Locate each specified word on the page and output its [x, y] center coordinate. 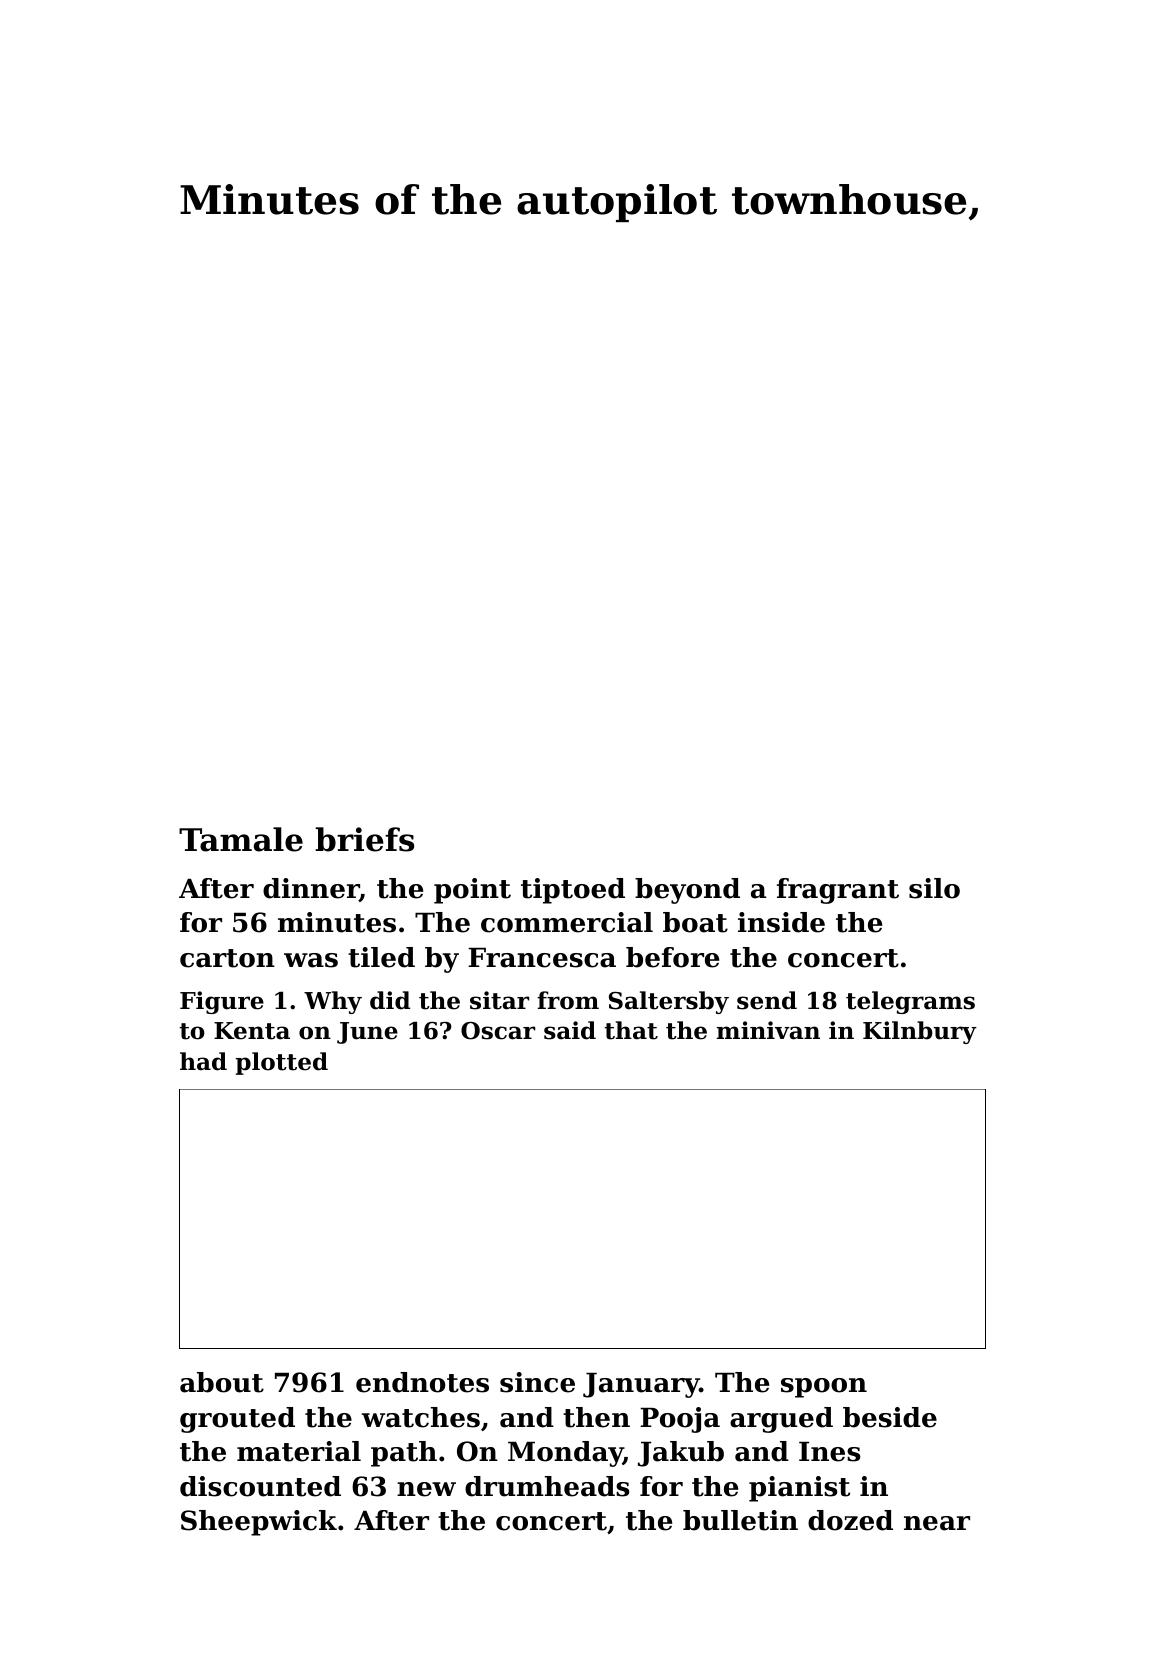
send [767, 1000]
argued [781, 1420]
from [568, 1000]
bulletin [740, 1520]
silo [934, 888]
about [222, 1382]
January [641, 1385]
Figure [222, 1002]
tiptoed [573, 891]
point [472, 891]
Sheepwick [259, 1523]
